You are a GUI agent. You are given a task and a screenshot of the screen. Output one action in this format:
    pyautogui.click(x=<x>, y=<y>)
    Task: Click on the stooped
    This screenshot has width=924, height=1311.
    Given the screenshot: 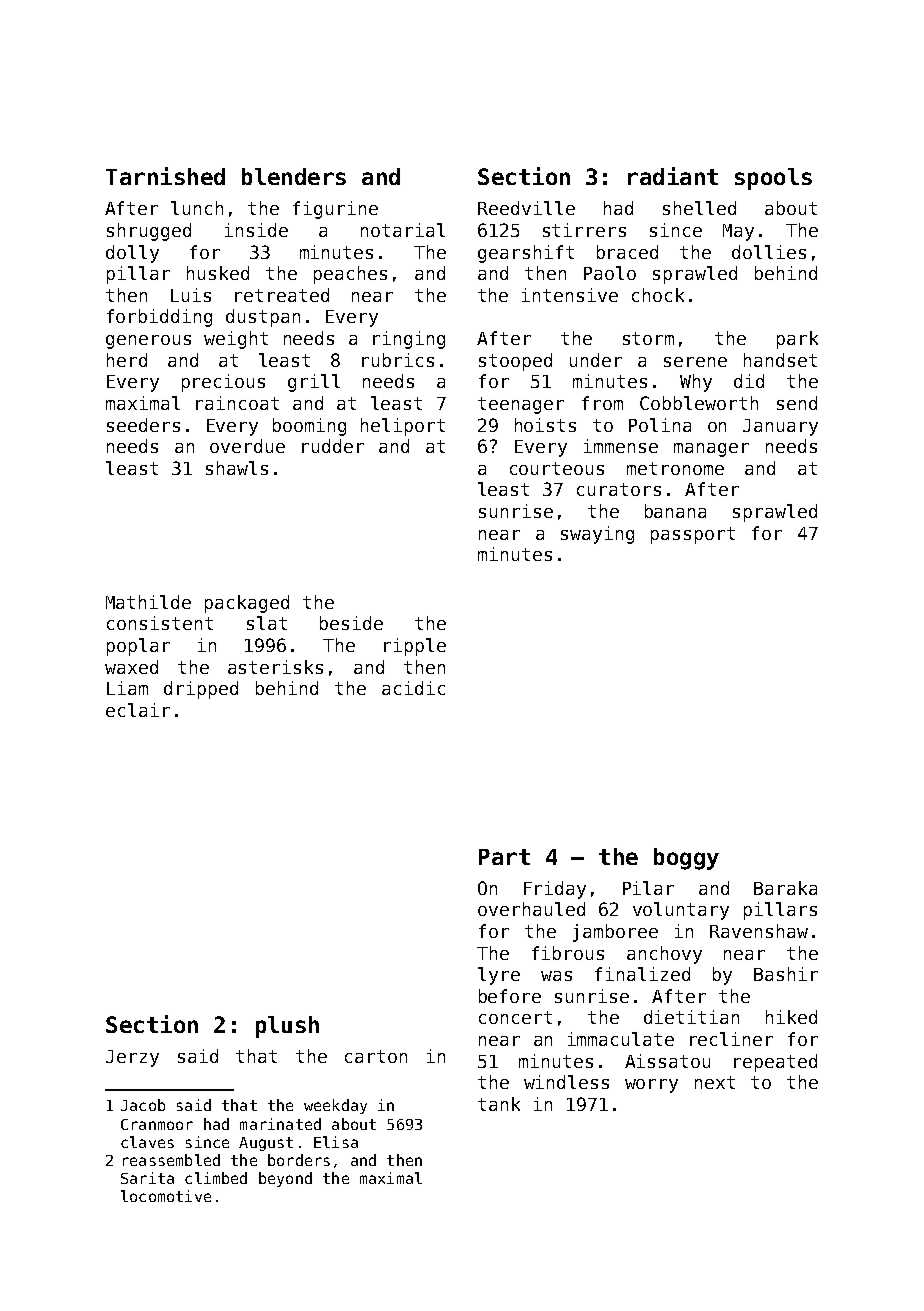 What is the action you would take?
    pyautogui.click(x=515, y=362)
